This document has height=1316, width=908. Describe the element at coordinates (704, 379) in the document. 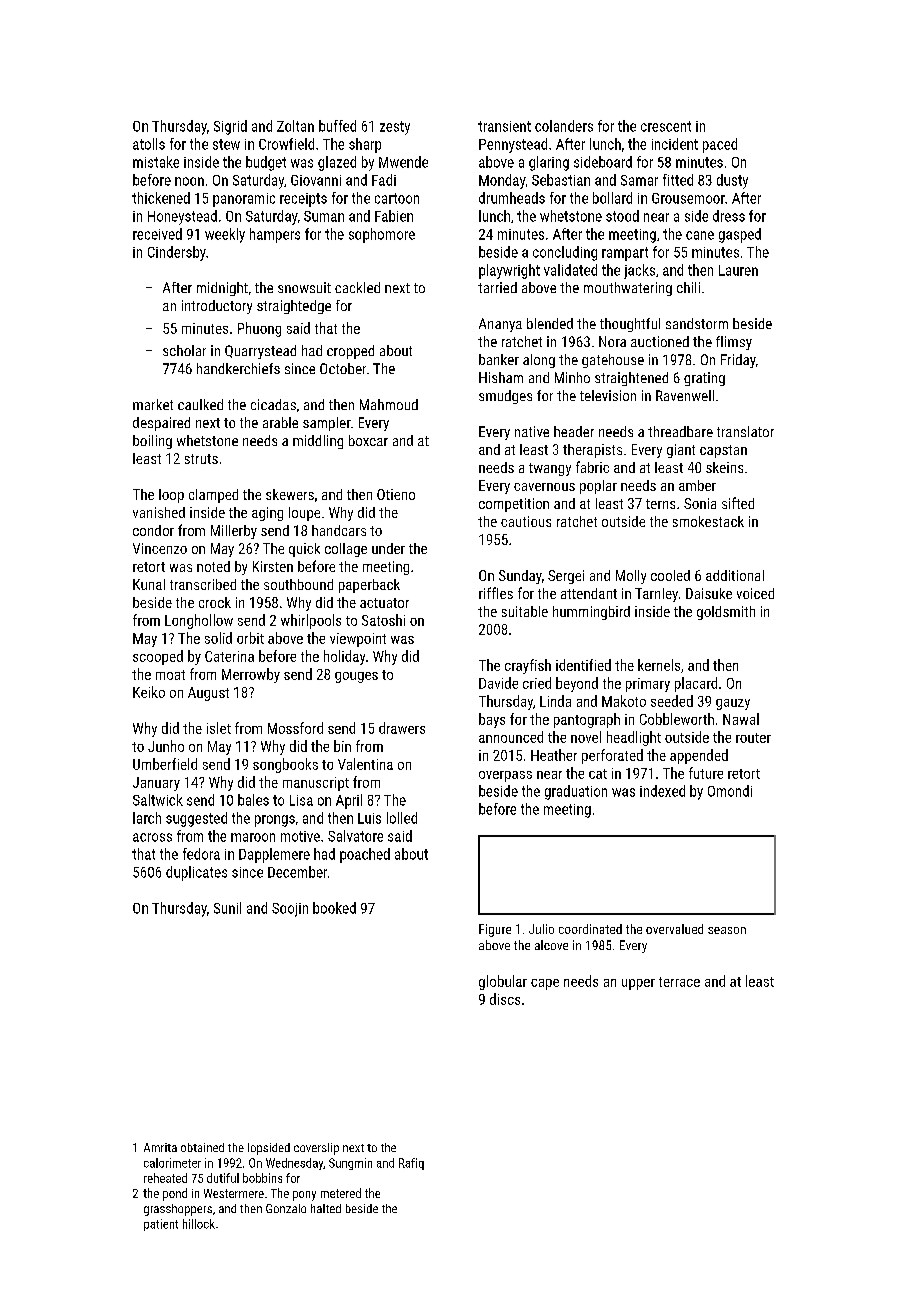

I see `grating` at that location.
